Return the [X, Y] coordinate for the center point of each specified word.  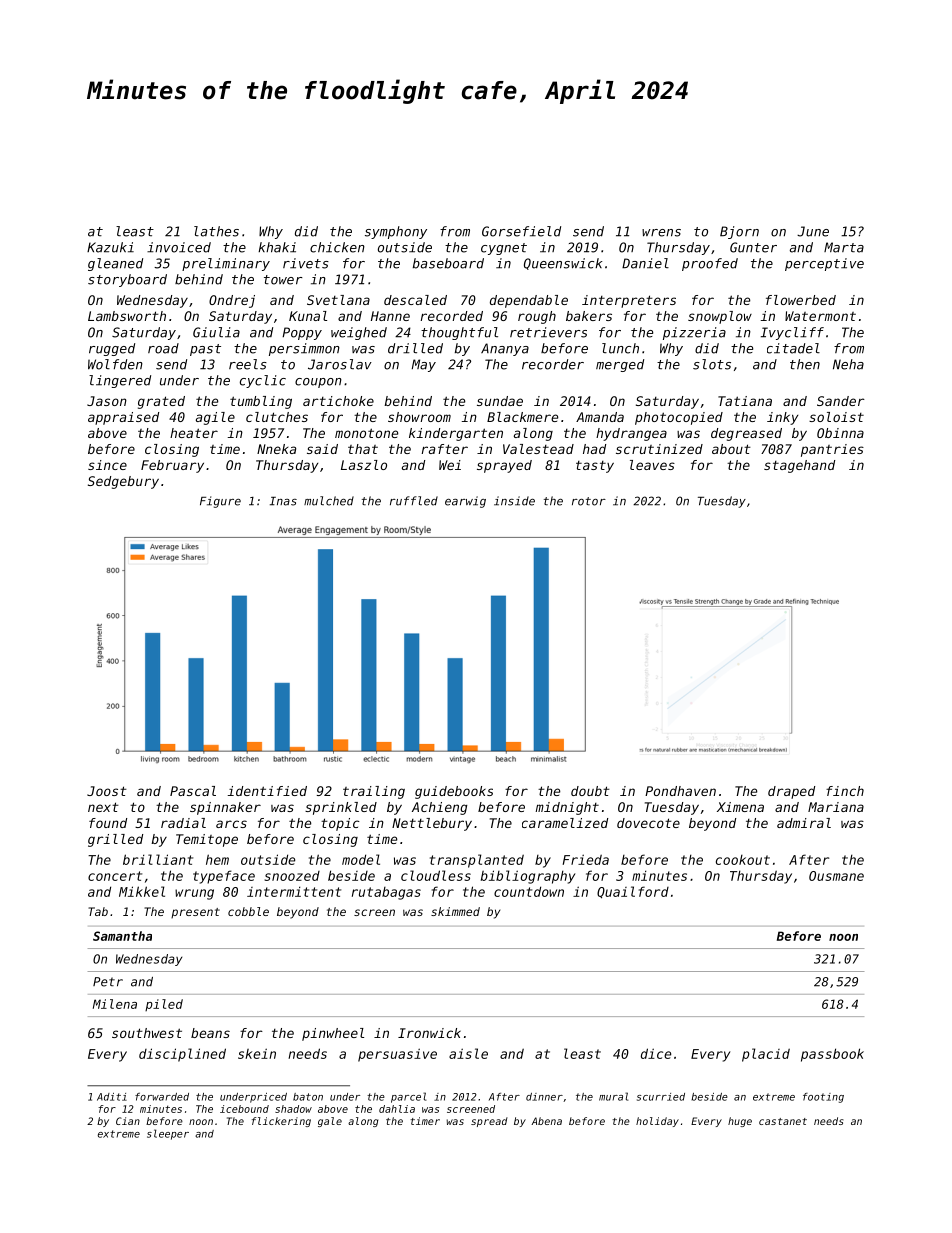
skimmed [455, 911]
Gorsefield [521, 231]
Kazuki [110, 247]
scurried [661, 1097]
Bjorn [739, 232]
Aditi [112, 1097]
